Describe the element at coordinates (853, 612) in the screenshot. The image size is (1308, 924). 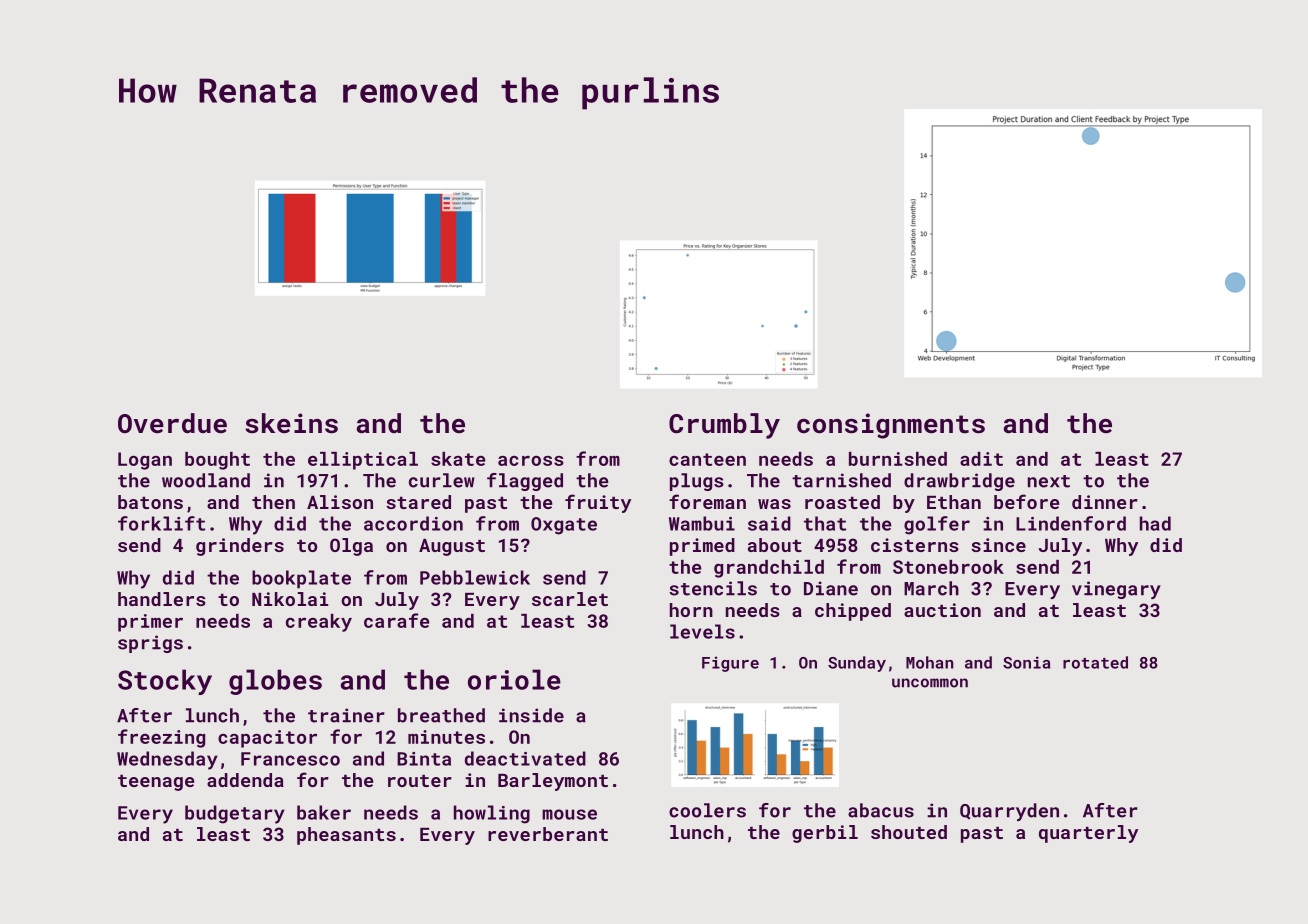
I see `chipped` at that location.
